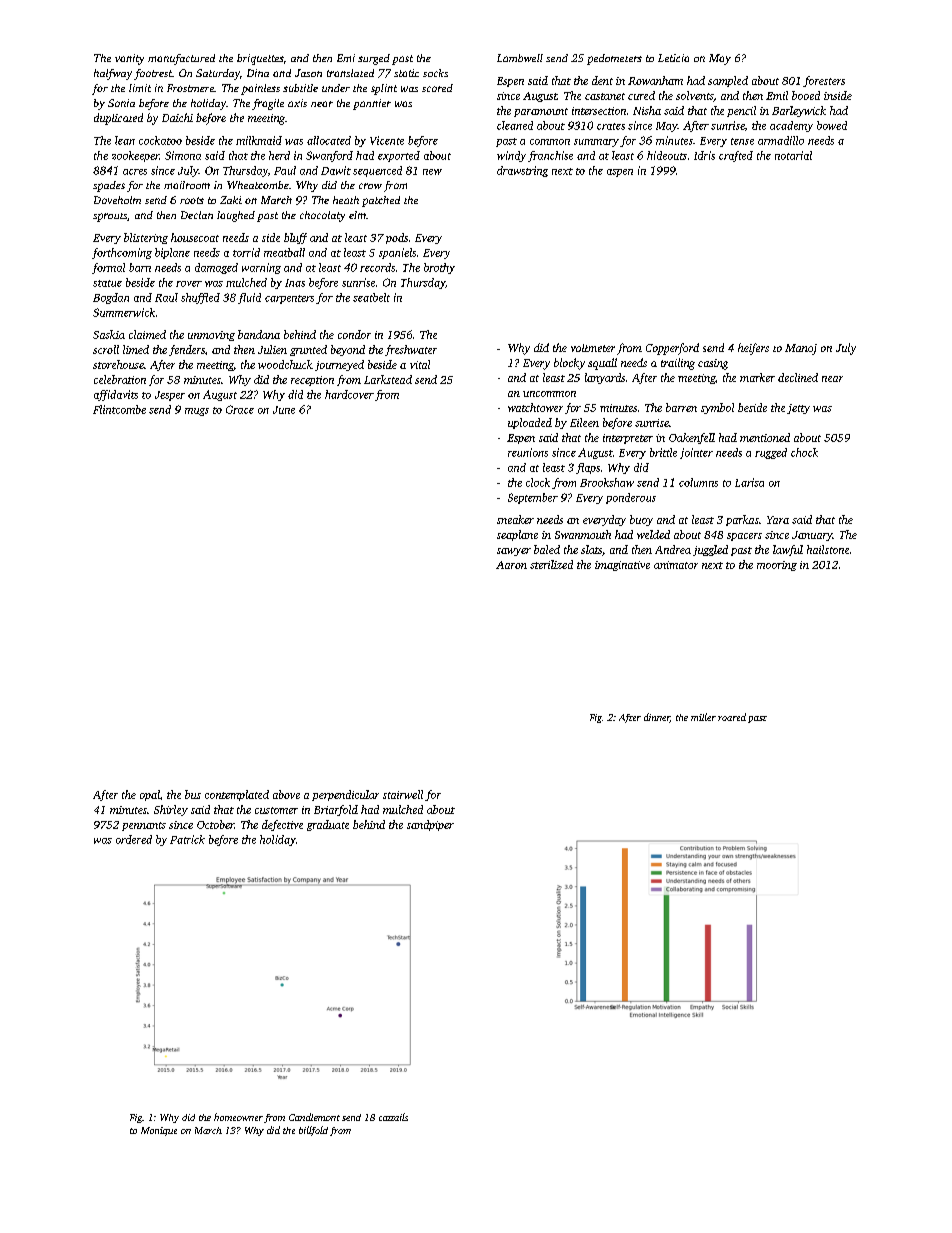 The image size is (952, 1233). What do you see at coordinates (150, 795) in the page?
I see `opal` at bounding box center [150, 795].
